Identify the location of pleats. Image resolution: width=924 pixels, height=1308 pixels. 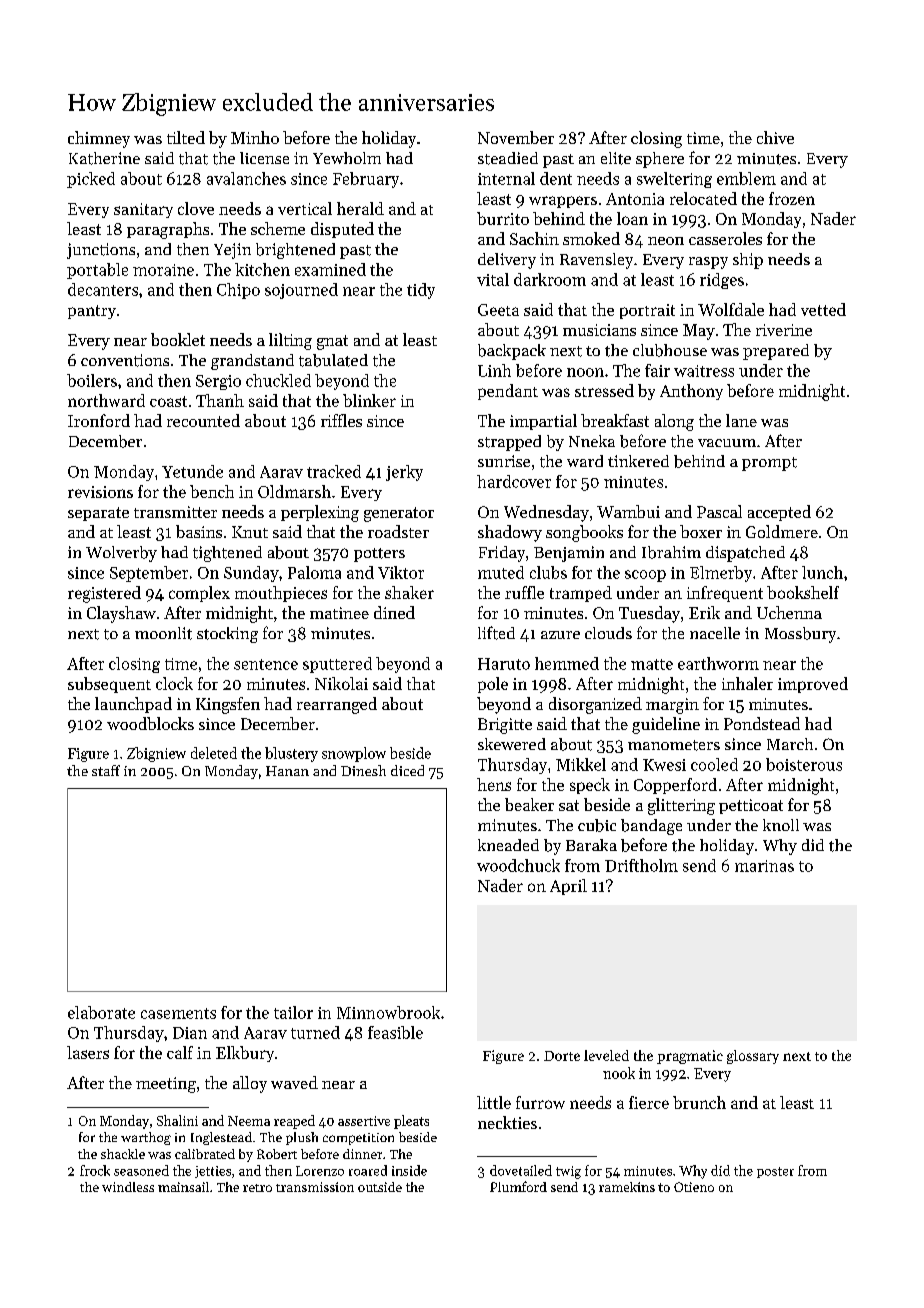
(411, 1122).
